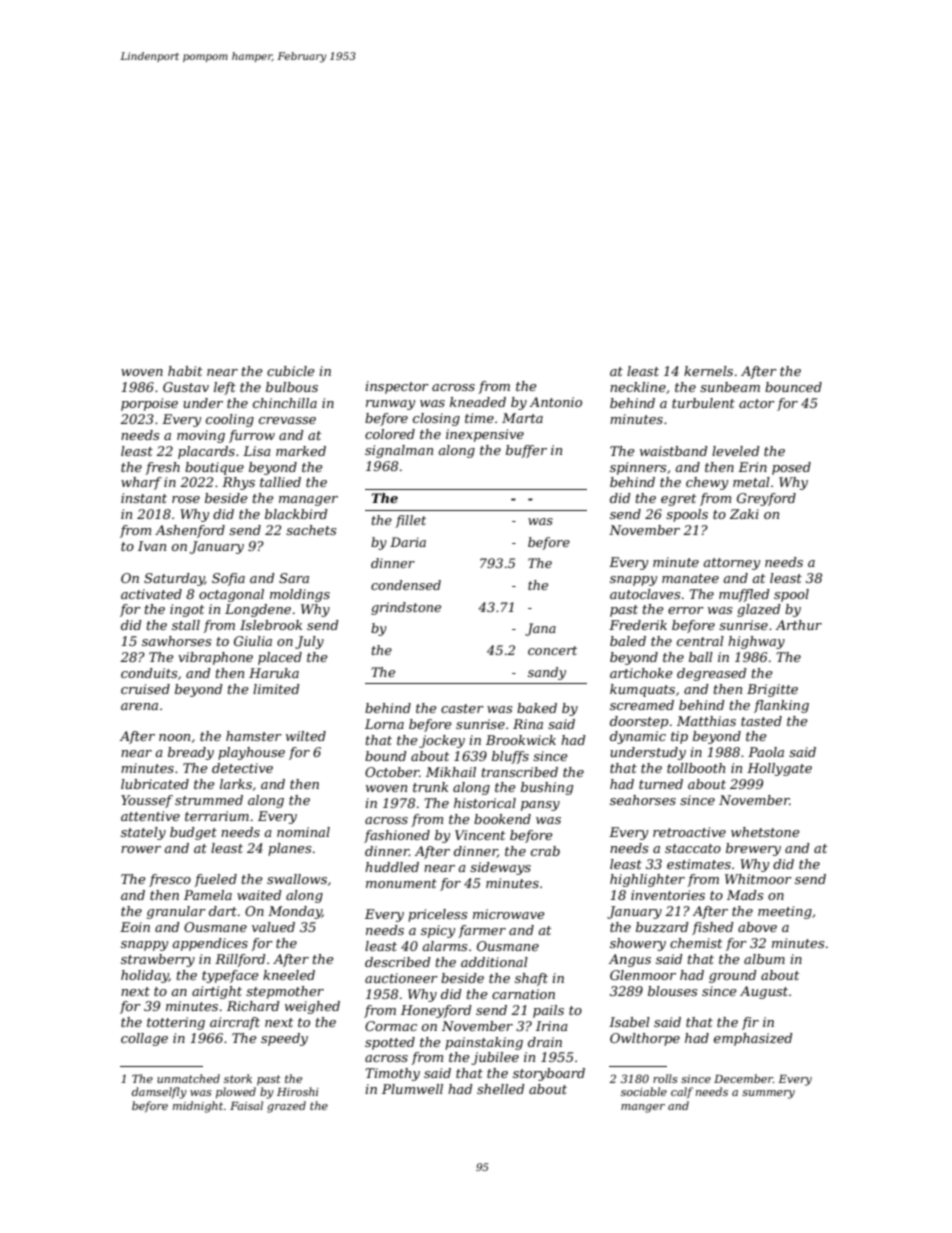 The width and height of the page is (952, 1233). What do you see at coordinates (174, 579) in the page?
I see `Saturday` at bounding box center [174, 579].
